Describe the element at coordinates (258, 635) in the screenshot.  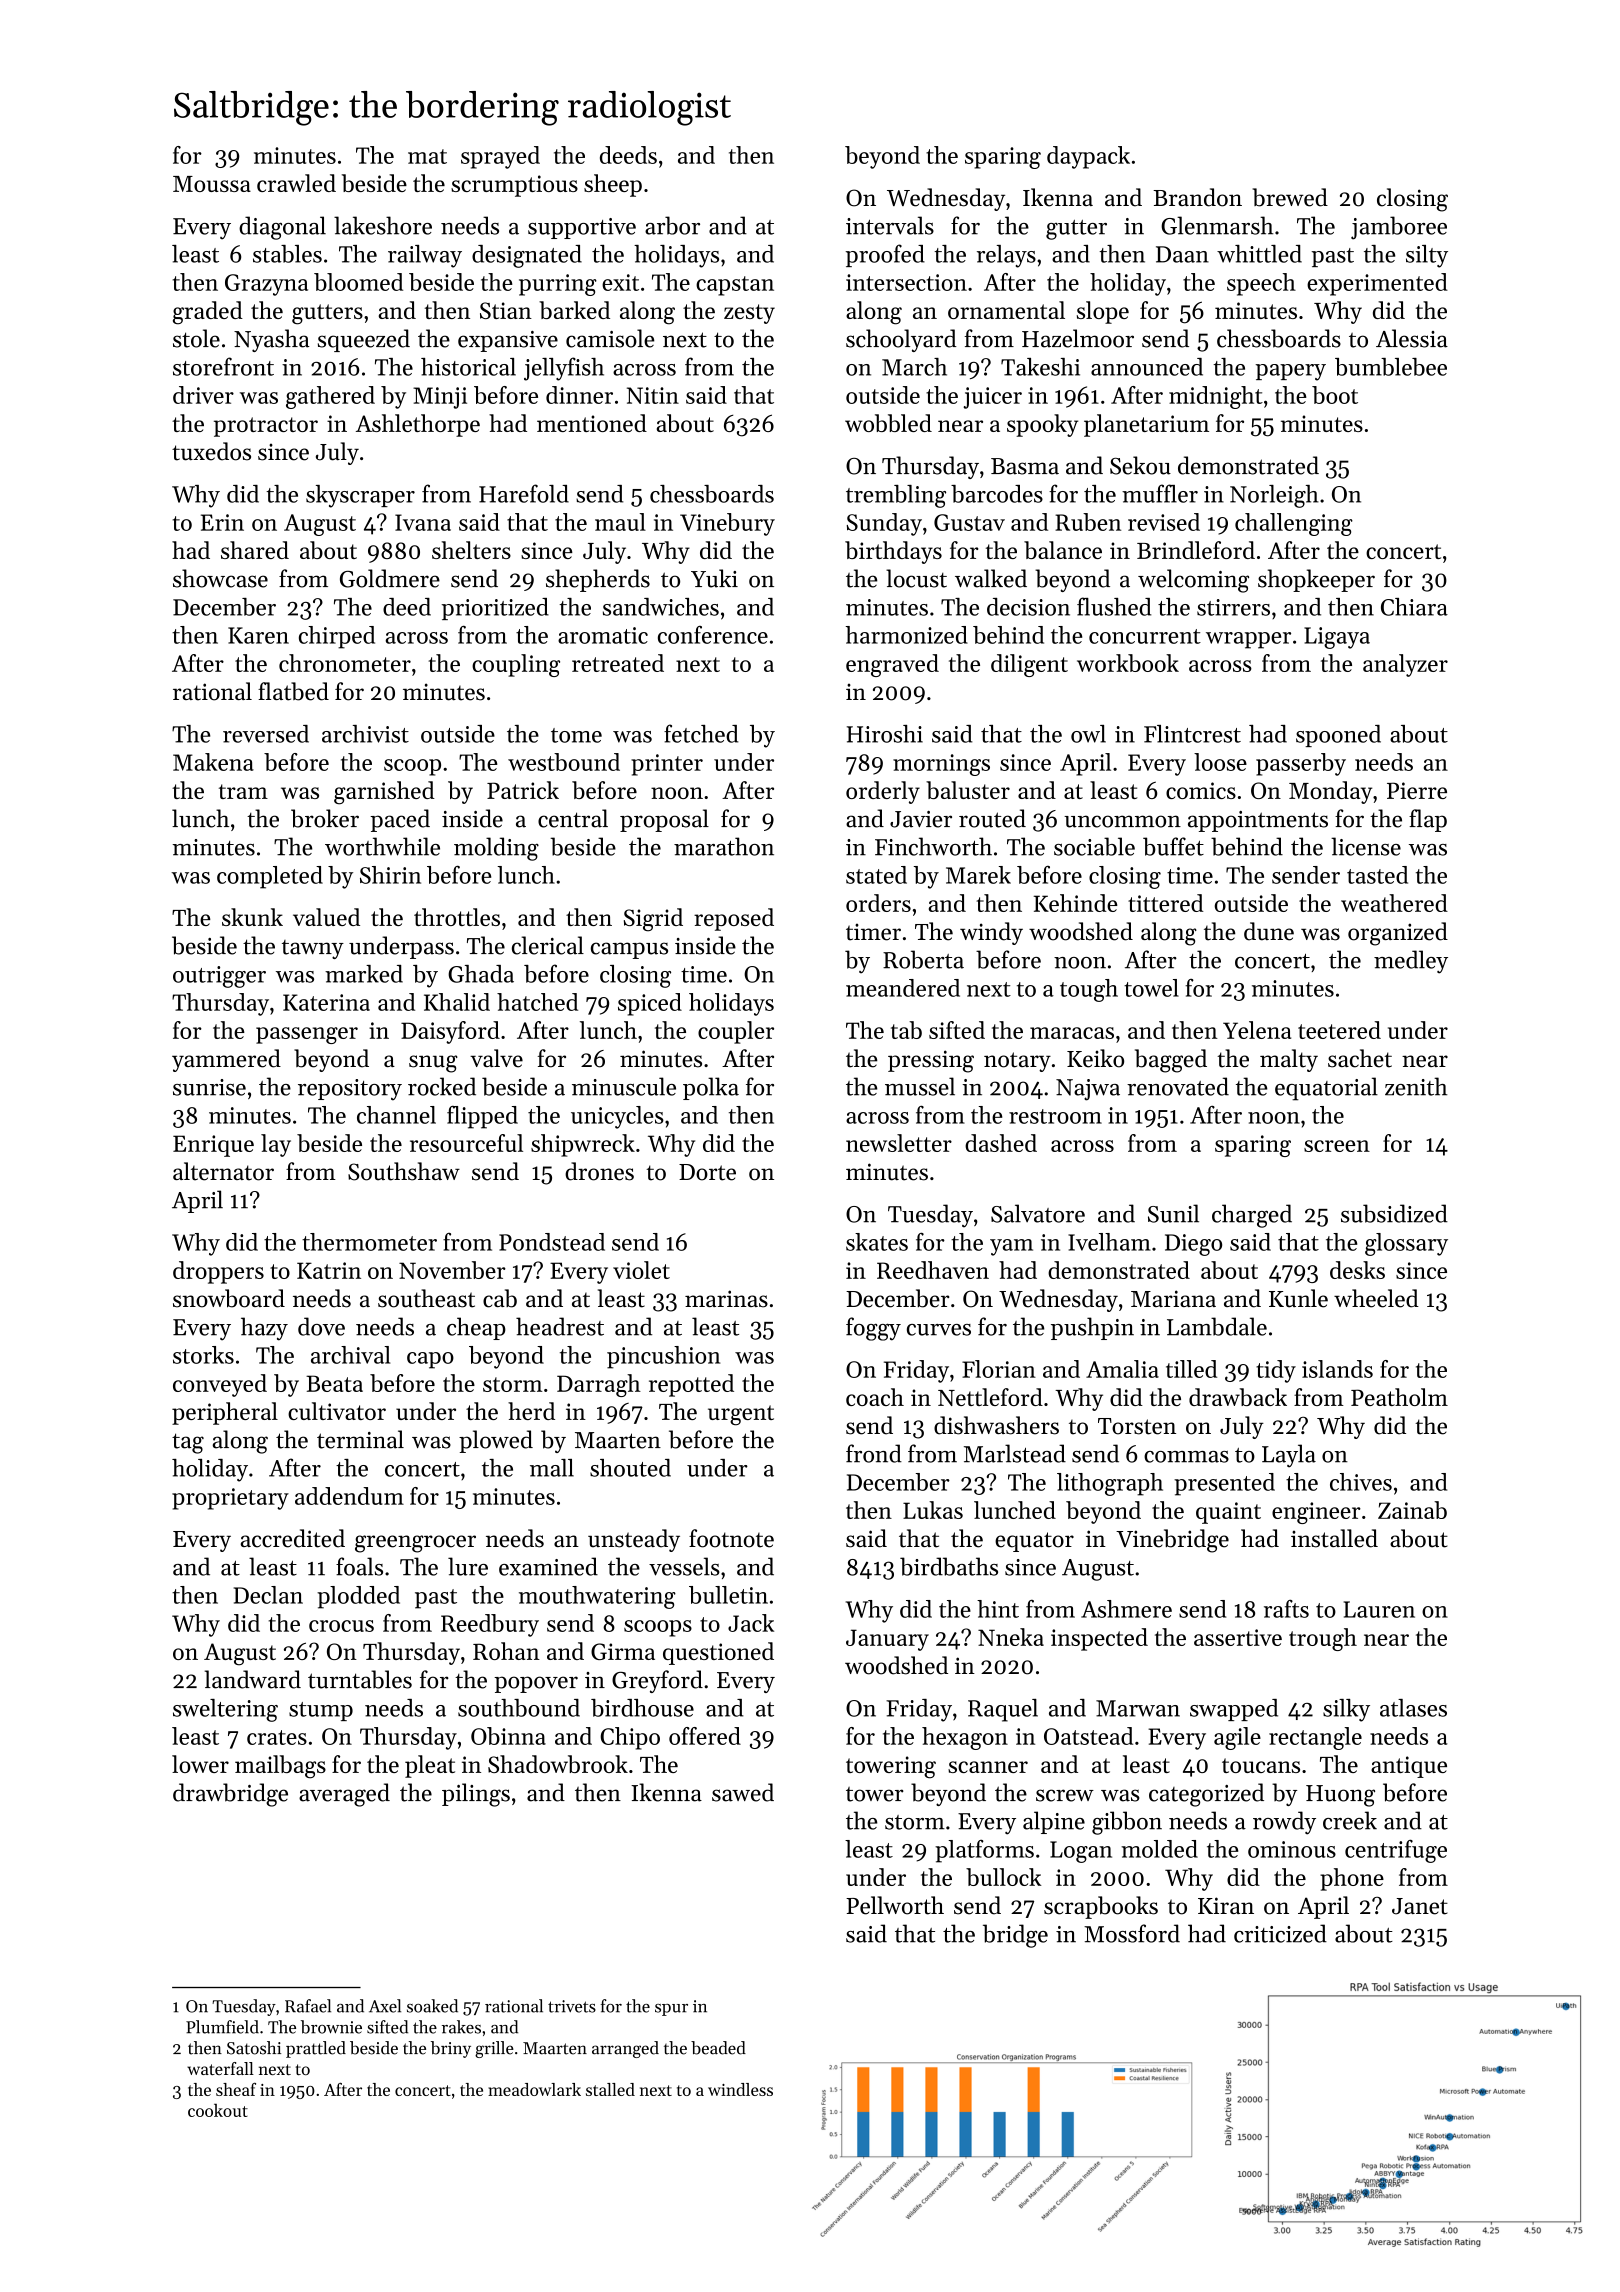
I see `Karen` at that location.
